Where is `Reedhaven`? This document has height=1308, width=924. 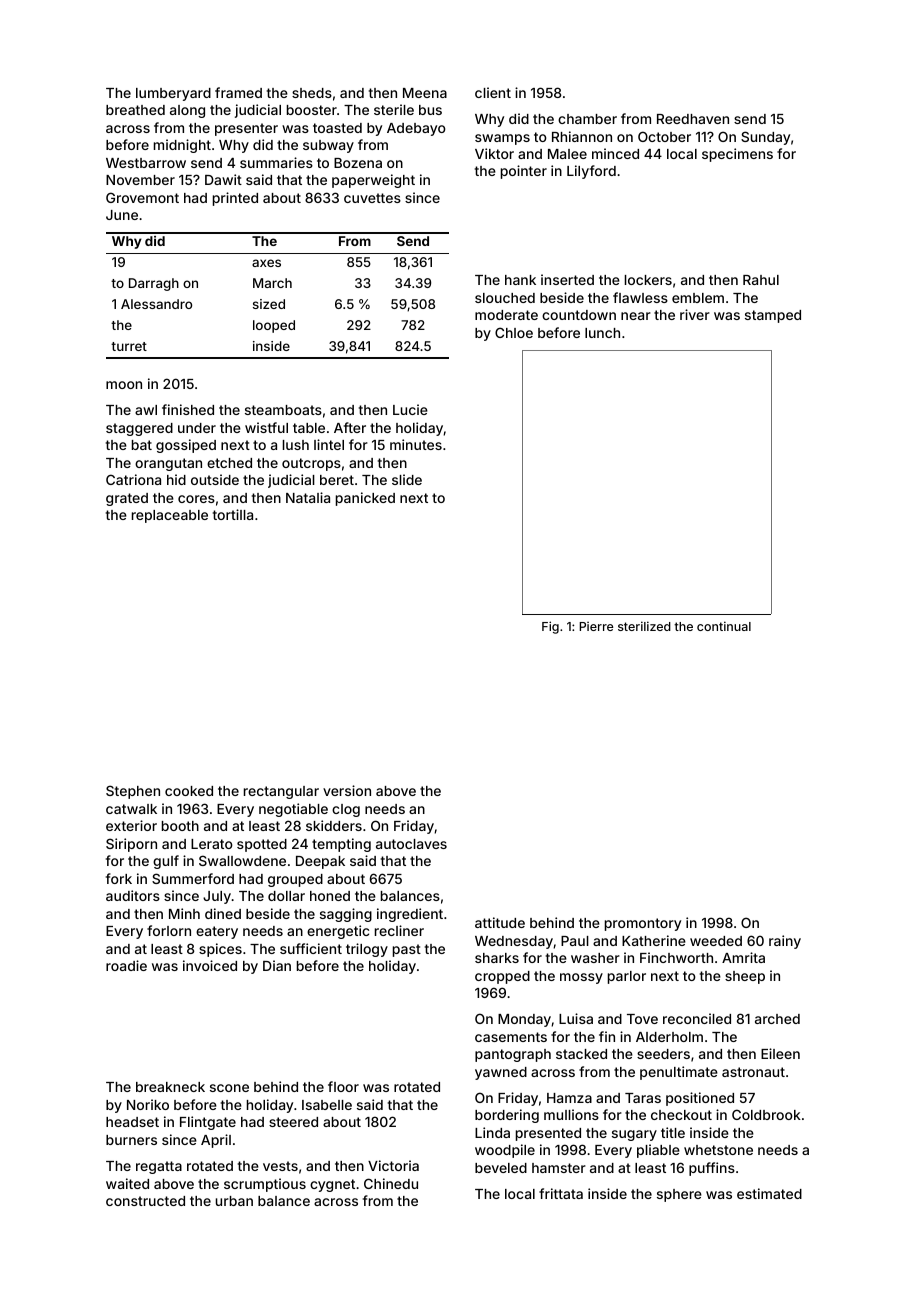
Reedhaven is located at coordinates (693, 119).
